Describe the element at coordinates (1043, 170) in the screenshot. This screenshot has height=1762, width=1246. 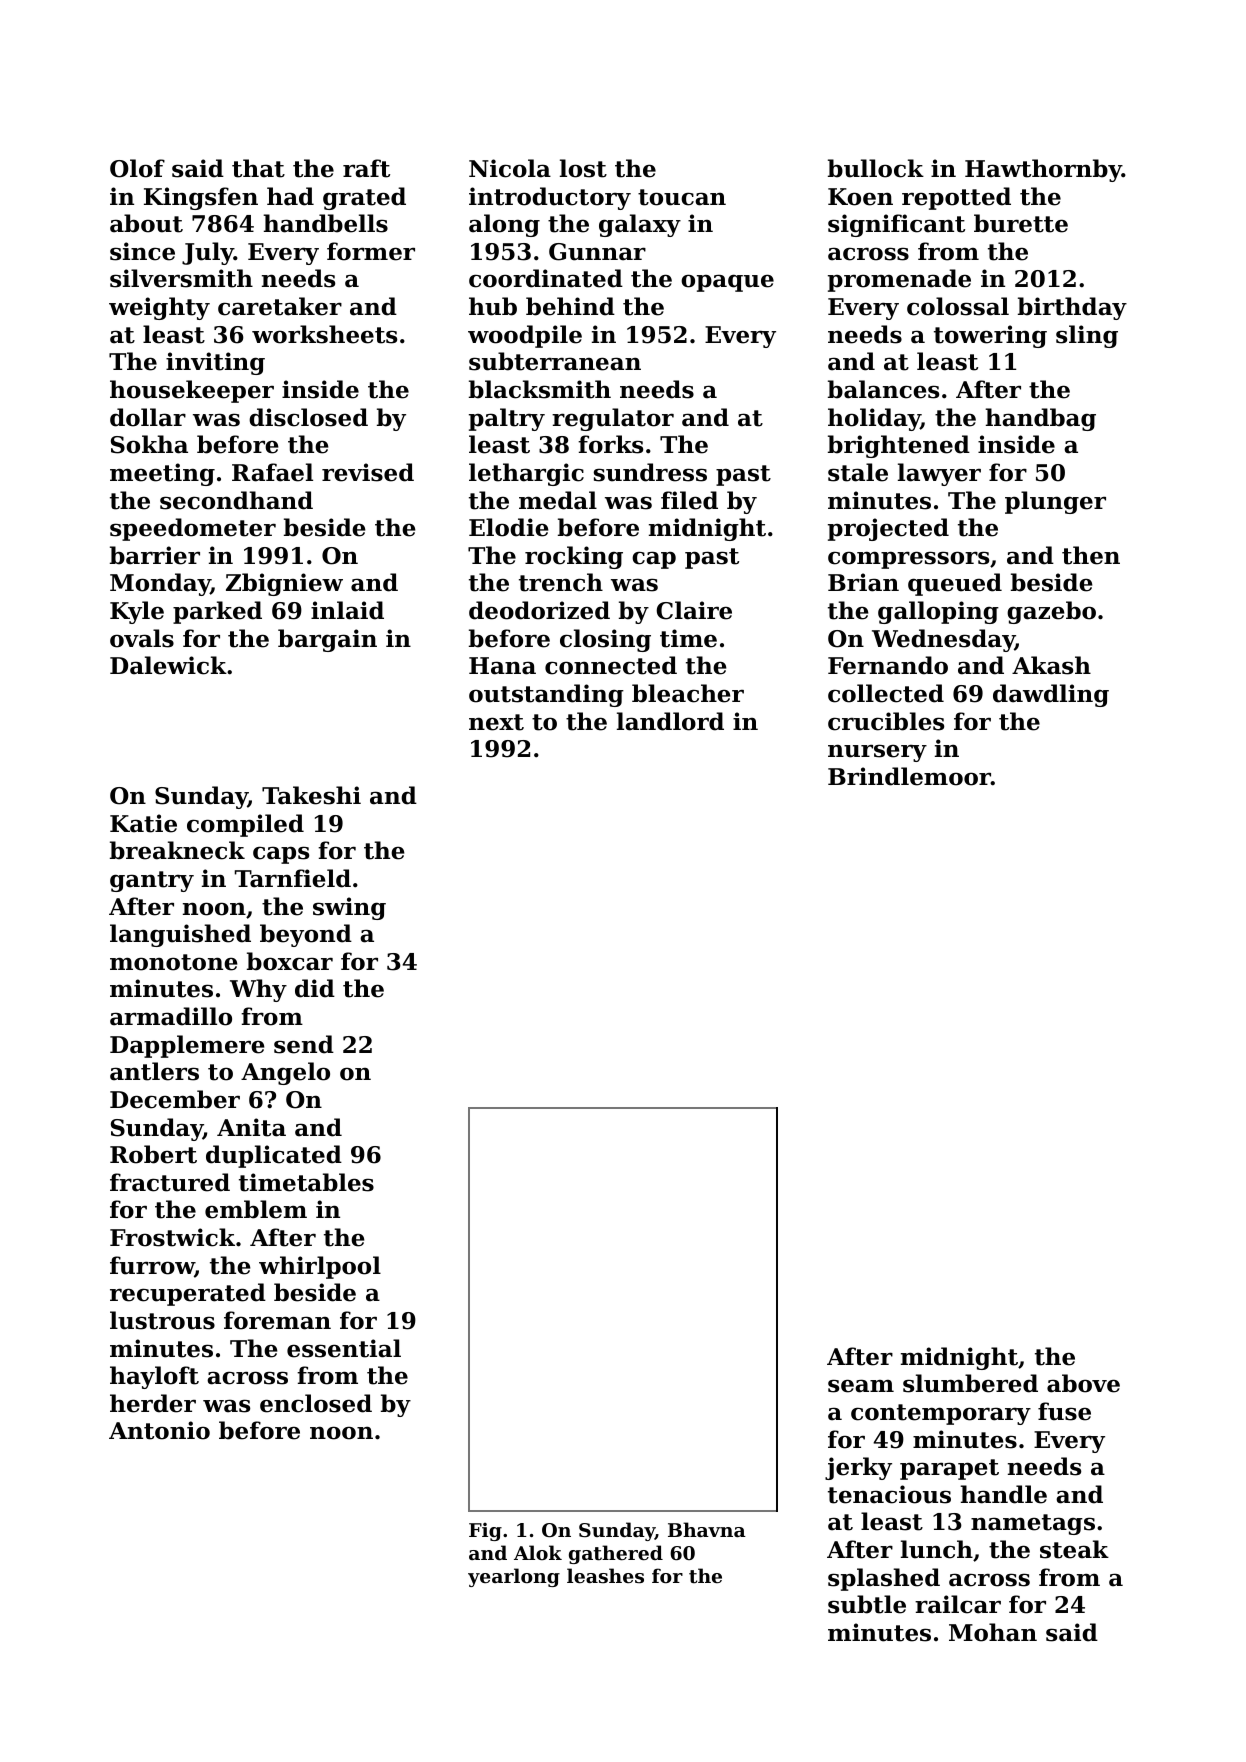
I see `Hawthornby` at that location.
